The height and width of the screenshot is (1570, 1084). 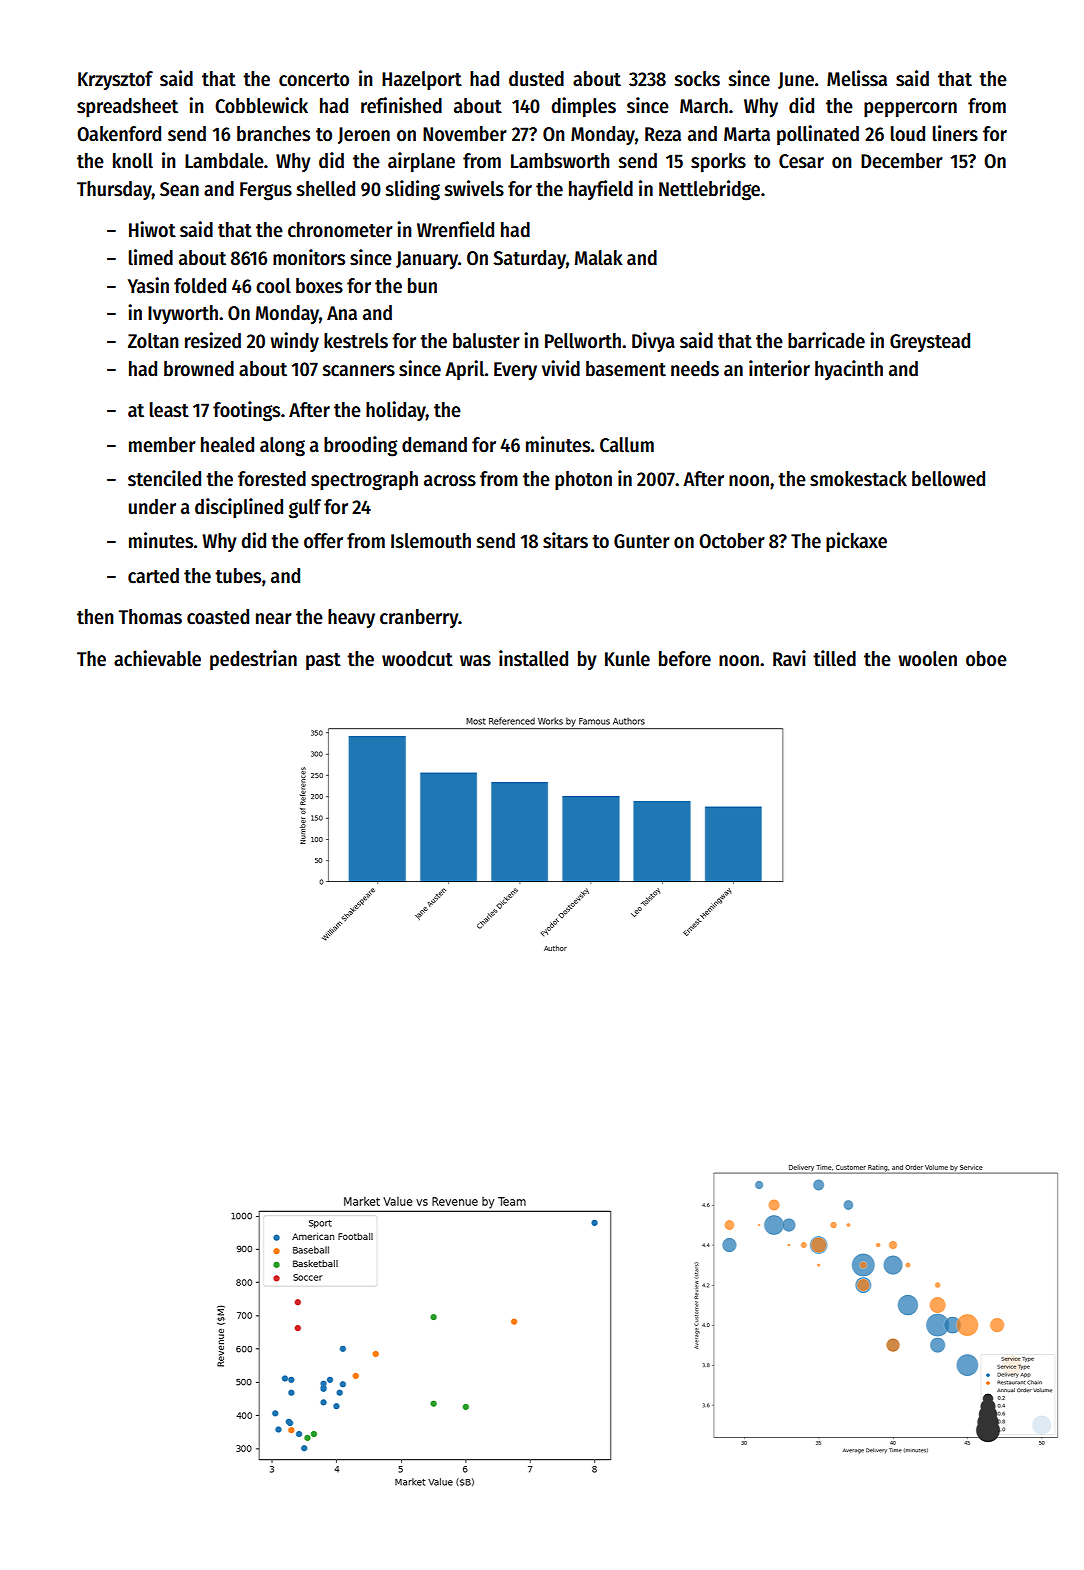 I want to click on hyacinth, so click(x=849, y=370).
